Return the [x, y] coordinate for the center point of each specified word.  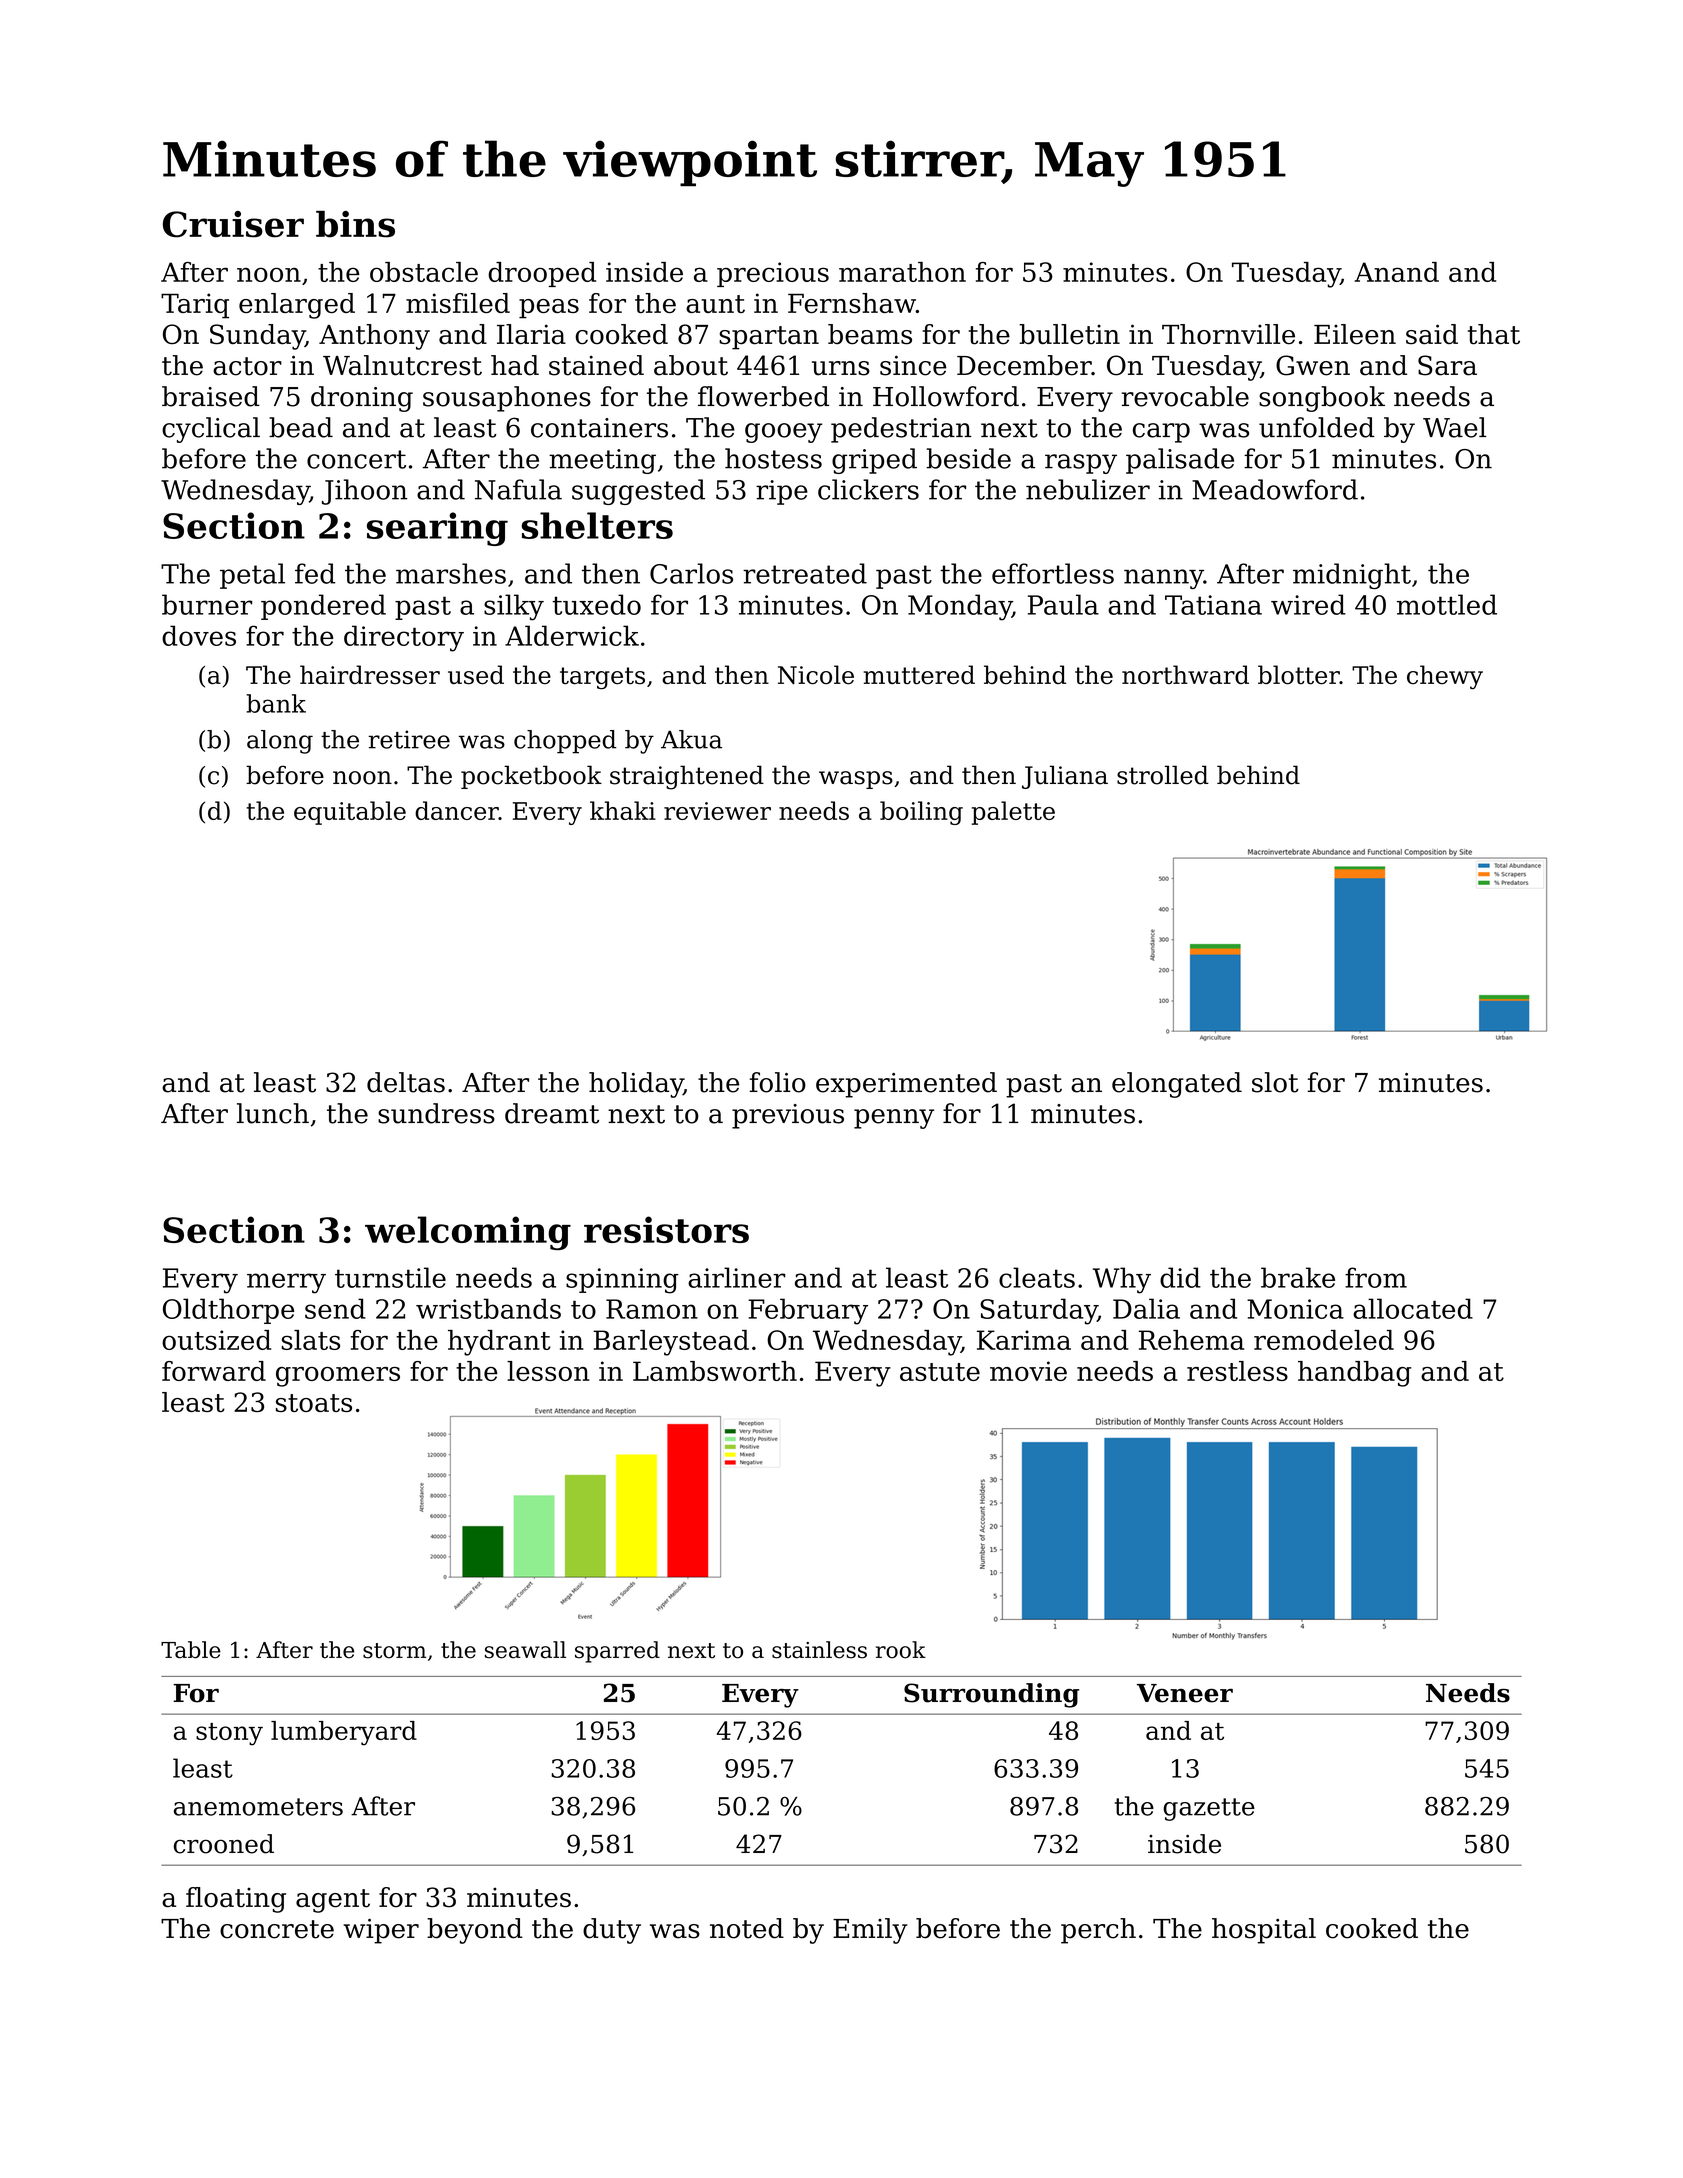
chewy [1445, 677]
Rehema [1191, 1340]
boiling [921, 813]
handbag [1354, 1374]
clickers [868, 489]
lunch [273, 1113]
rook [901, 1650]
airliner [737, 1277]
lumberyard [344, 1733]
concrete [277, 1929]
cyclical [211, 430]
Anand [1396, 272]
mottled [1447, 604]
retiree [409, 739]
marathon [902, 272]
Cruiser [233, 224]
